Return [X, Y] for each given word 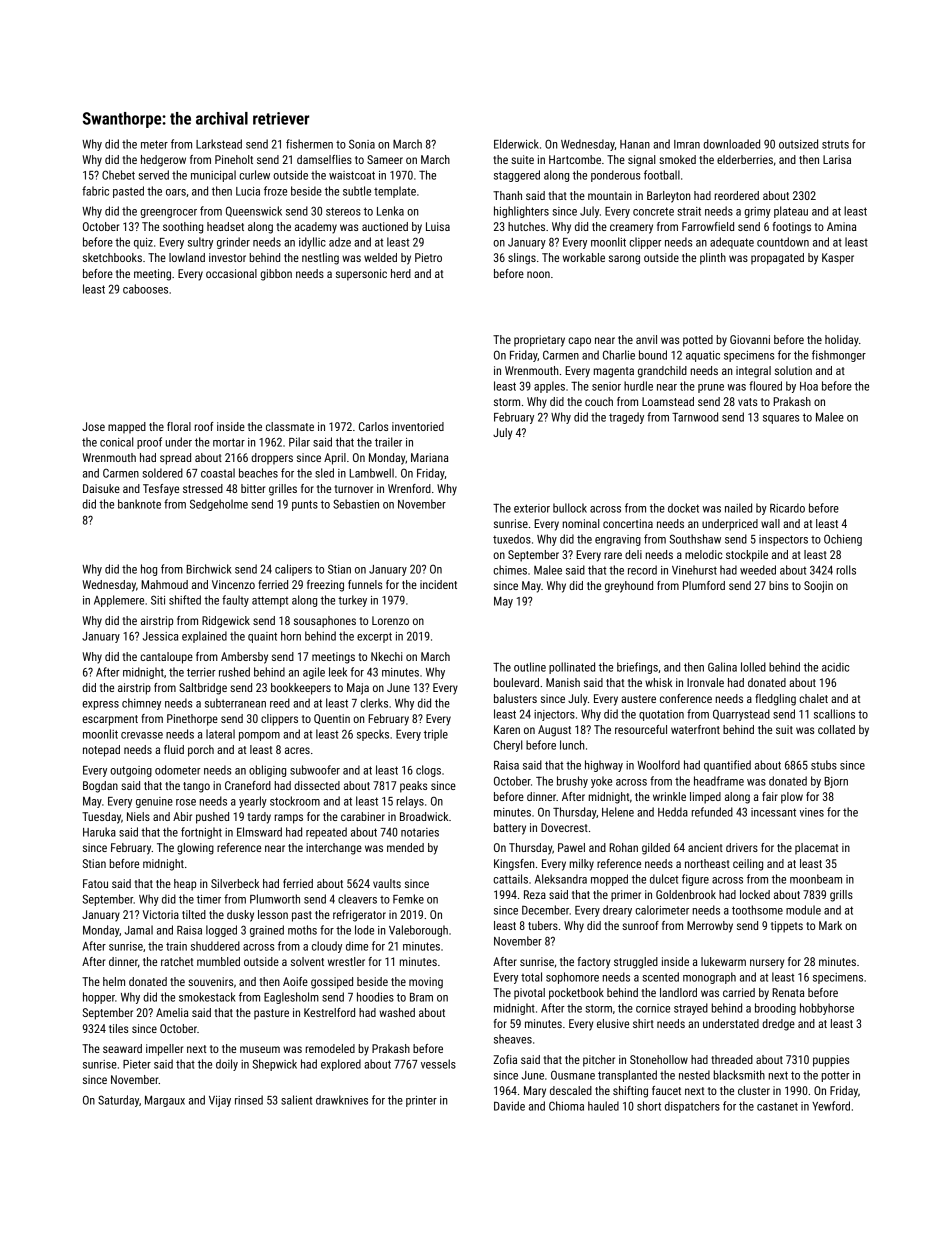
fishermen [309, 144]
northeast [707, 863]
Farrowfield [708, 226]
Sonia [362, 144]
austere [638, 699]
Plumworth [275, 899]
